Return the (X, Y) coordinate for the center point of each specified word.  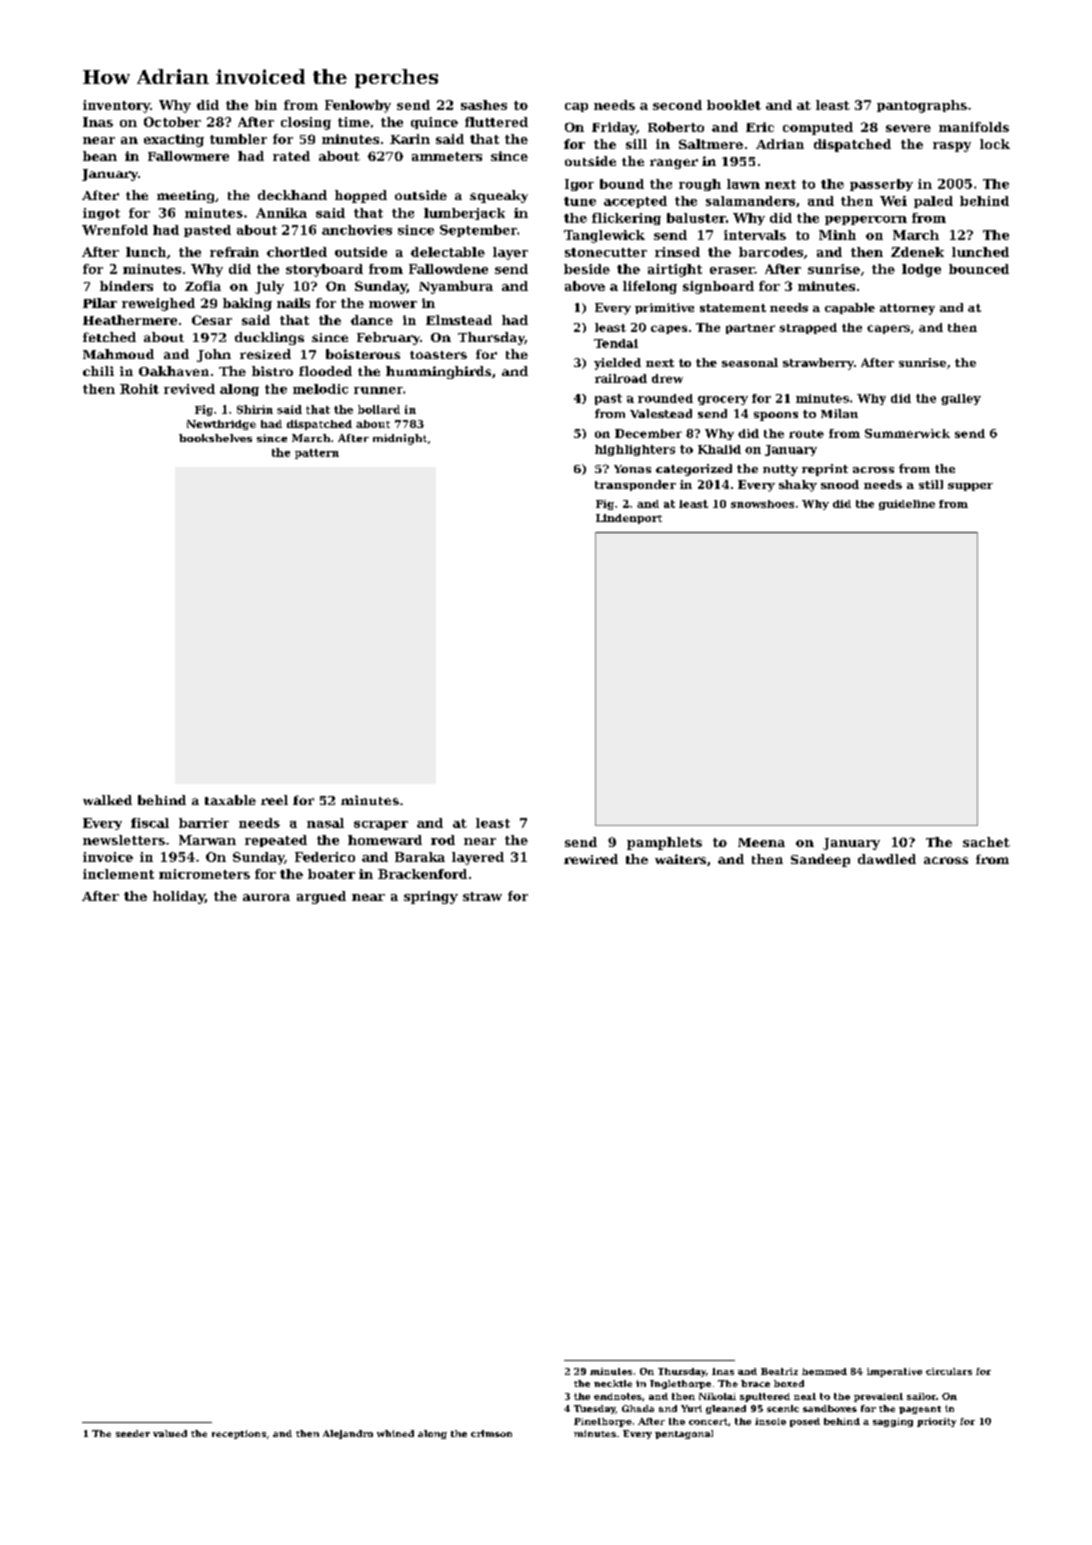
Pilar (100, 303)
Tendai (616, 343)
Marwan (207, 840)
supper (970, 487)
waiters (680, 859)
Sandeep (820, 860)
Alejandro (348, 1434)
